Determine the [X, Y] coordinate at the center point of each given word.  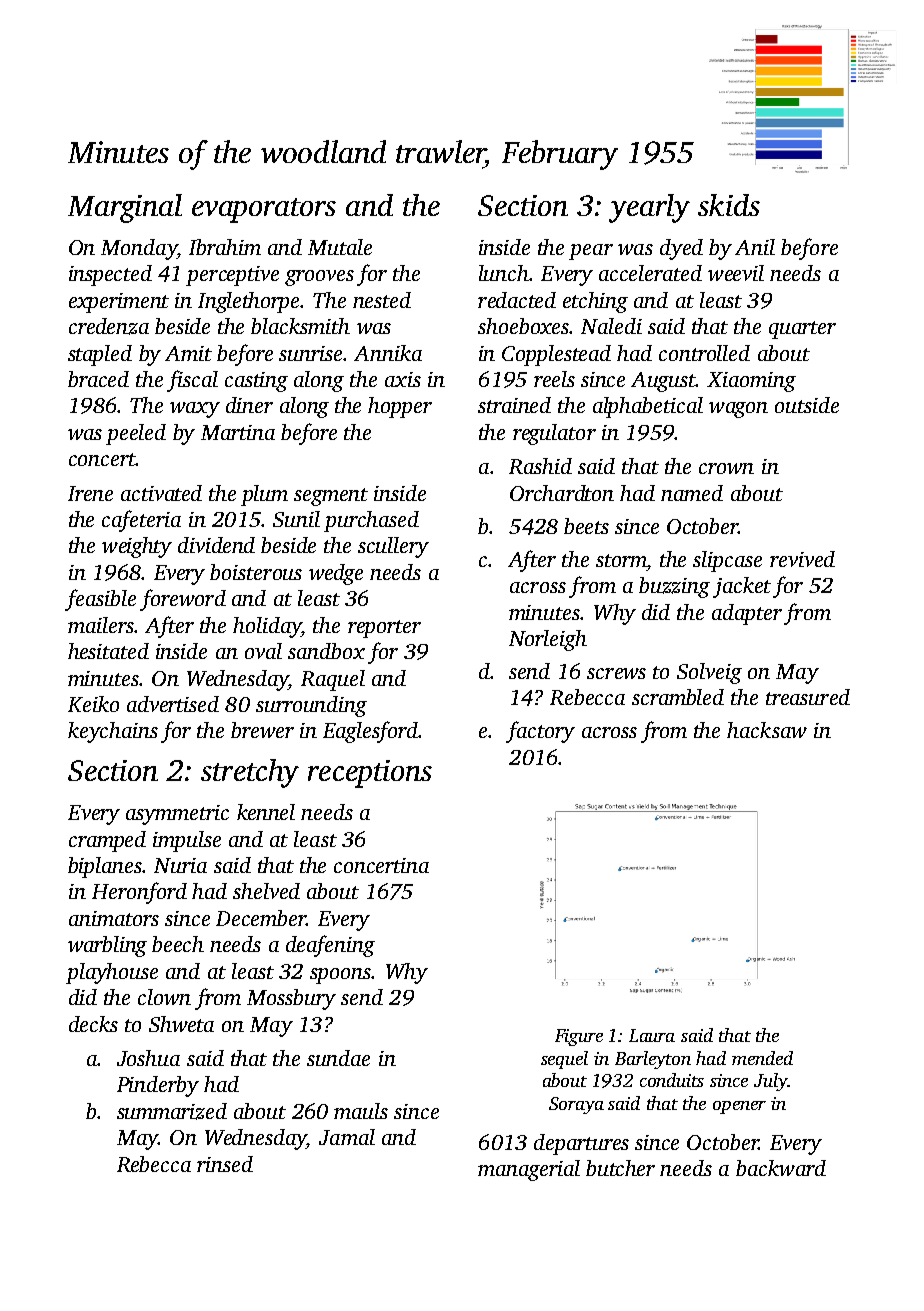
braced [98, 379]
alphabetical [648, 407]
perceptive [232, 276]
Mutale [340, 247]
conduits [672, 1080]
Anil [755, 247]
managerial [529, 1170]
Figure [579, 1037]
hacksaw [767, 730]
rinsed [225, 1164]
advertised [173, 704]
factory [540, 732]
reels [554, 379]
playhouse [112, 973]
